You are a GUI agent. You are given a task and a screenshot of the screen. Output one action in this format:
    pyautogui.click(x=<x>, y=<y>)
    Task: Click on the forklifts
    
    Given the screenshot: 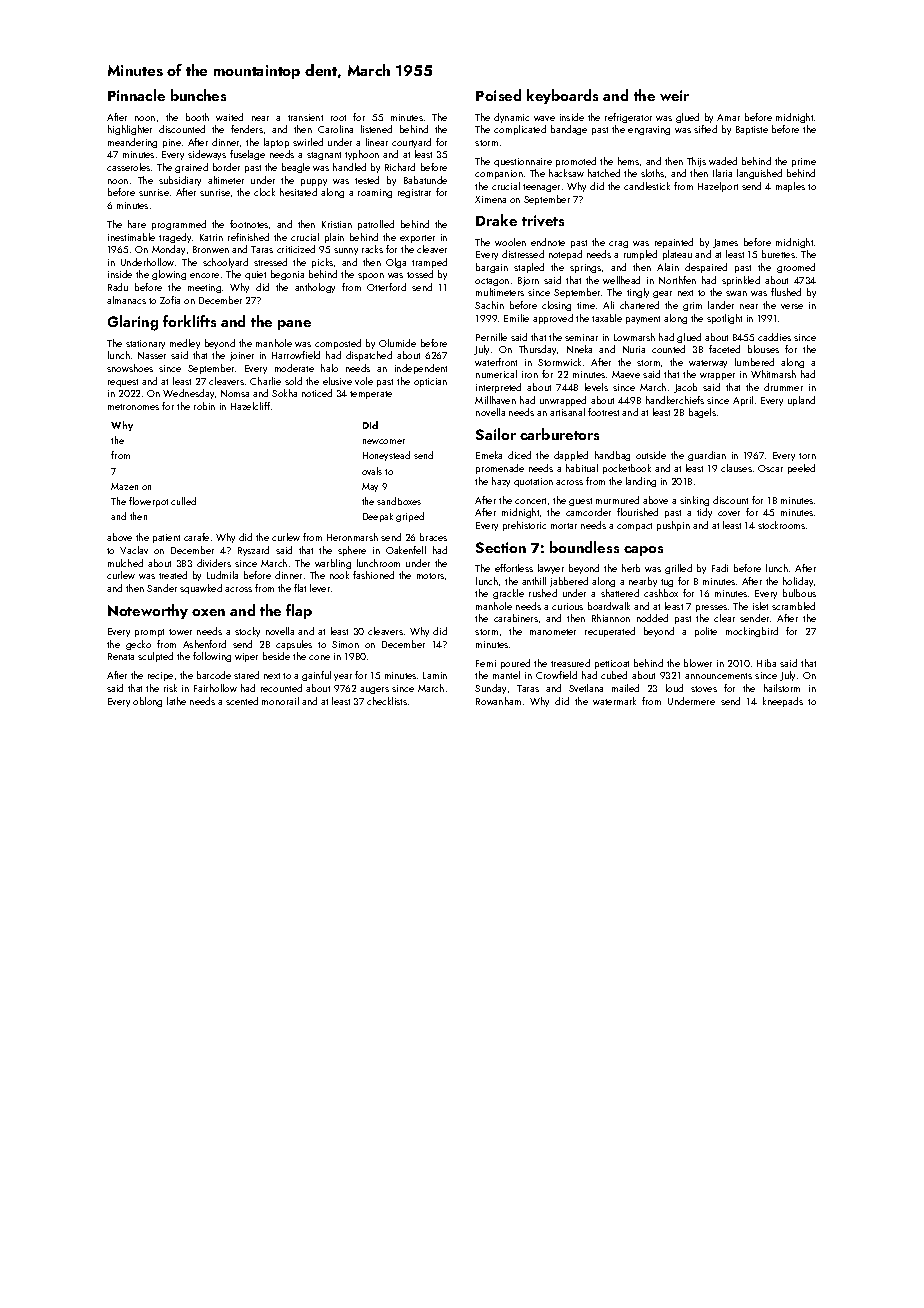 What is the action you would take?
    pyautogui.click(x=189, y=321)
